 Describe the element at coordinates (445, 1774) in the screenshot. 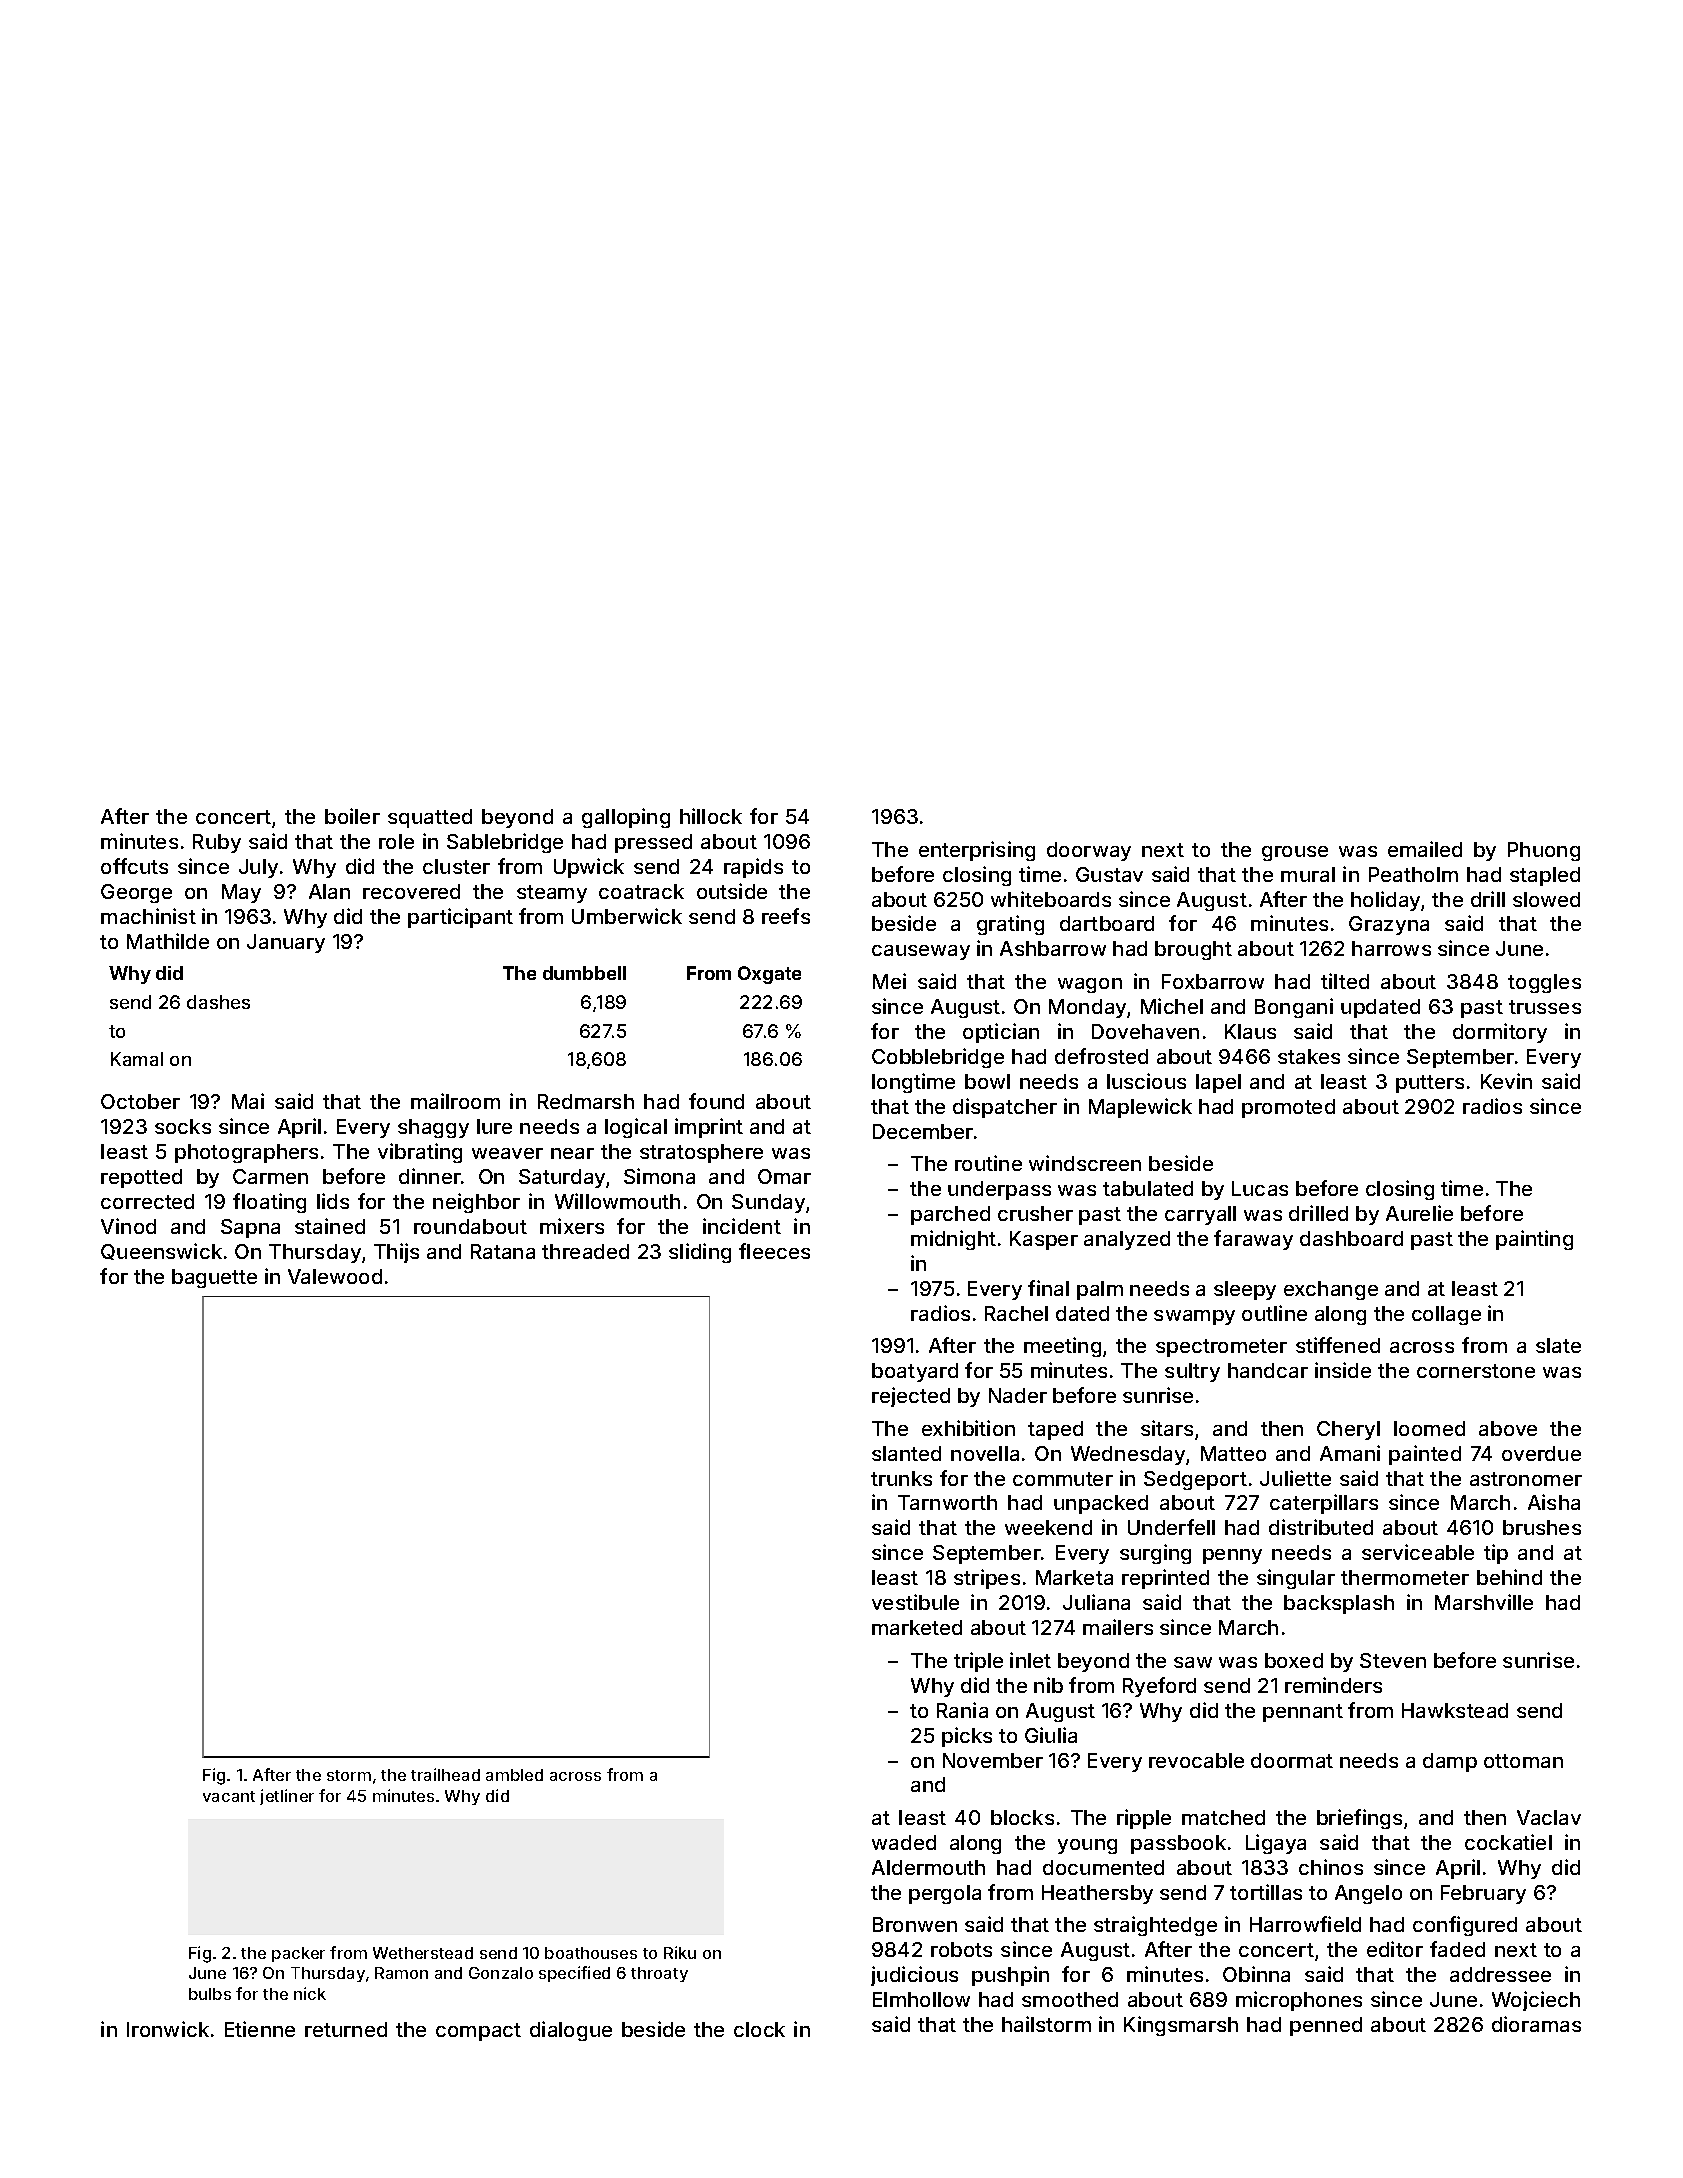

I see `trailhead` at that location.
